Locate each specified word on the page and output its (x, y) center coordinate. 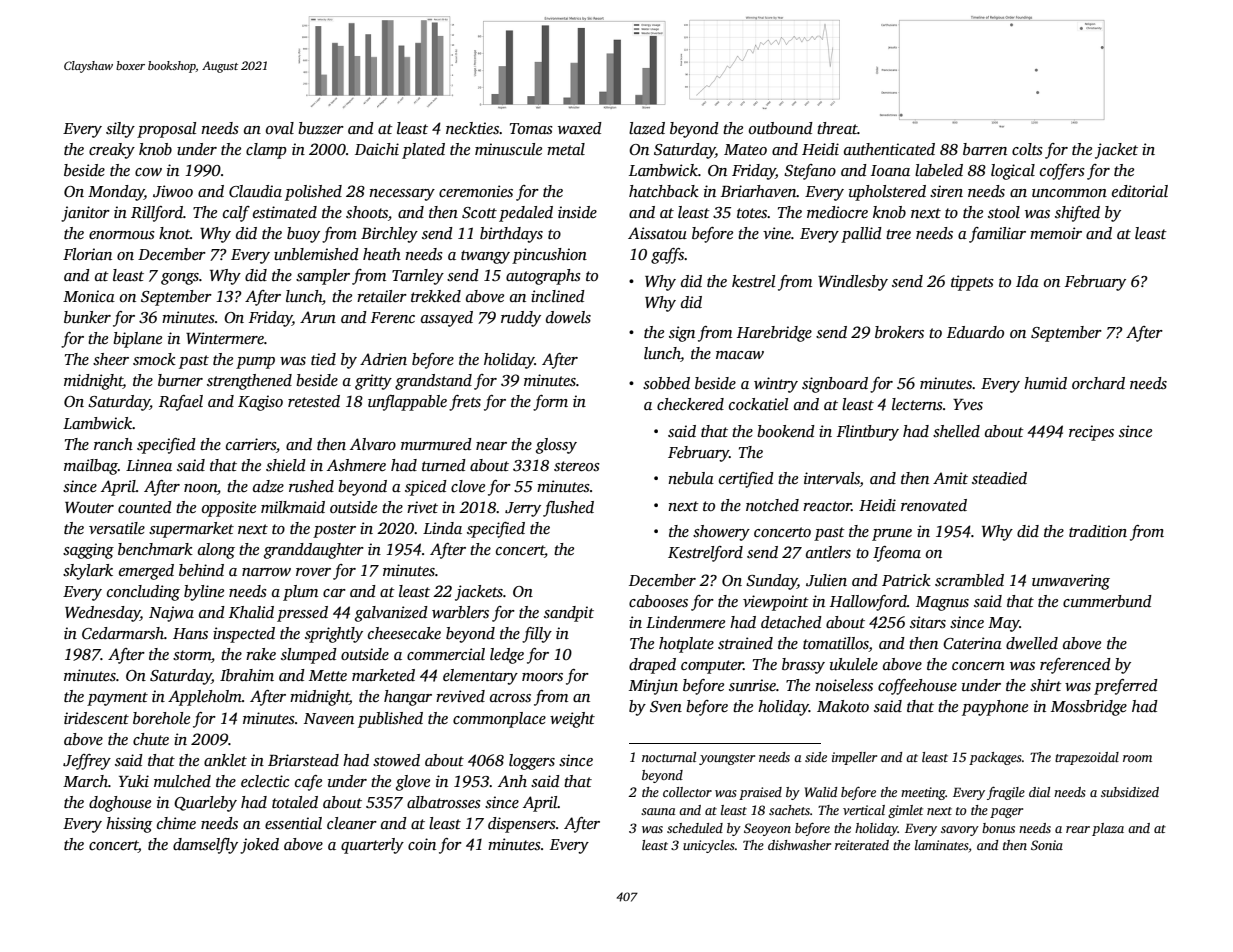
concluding (143, 593)
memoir (1056, 233)
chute (151, 739)
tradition (1098, 531)
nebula (691, 478)
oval (280, 128)
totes (752, 213)
